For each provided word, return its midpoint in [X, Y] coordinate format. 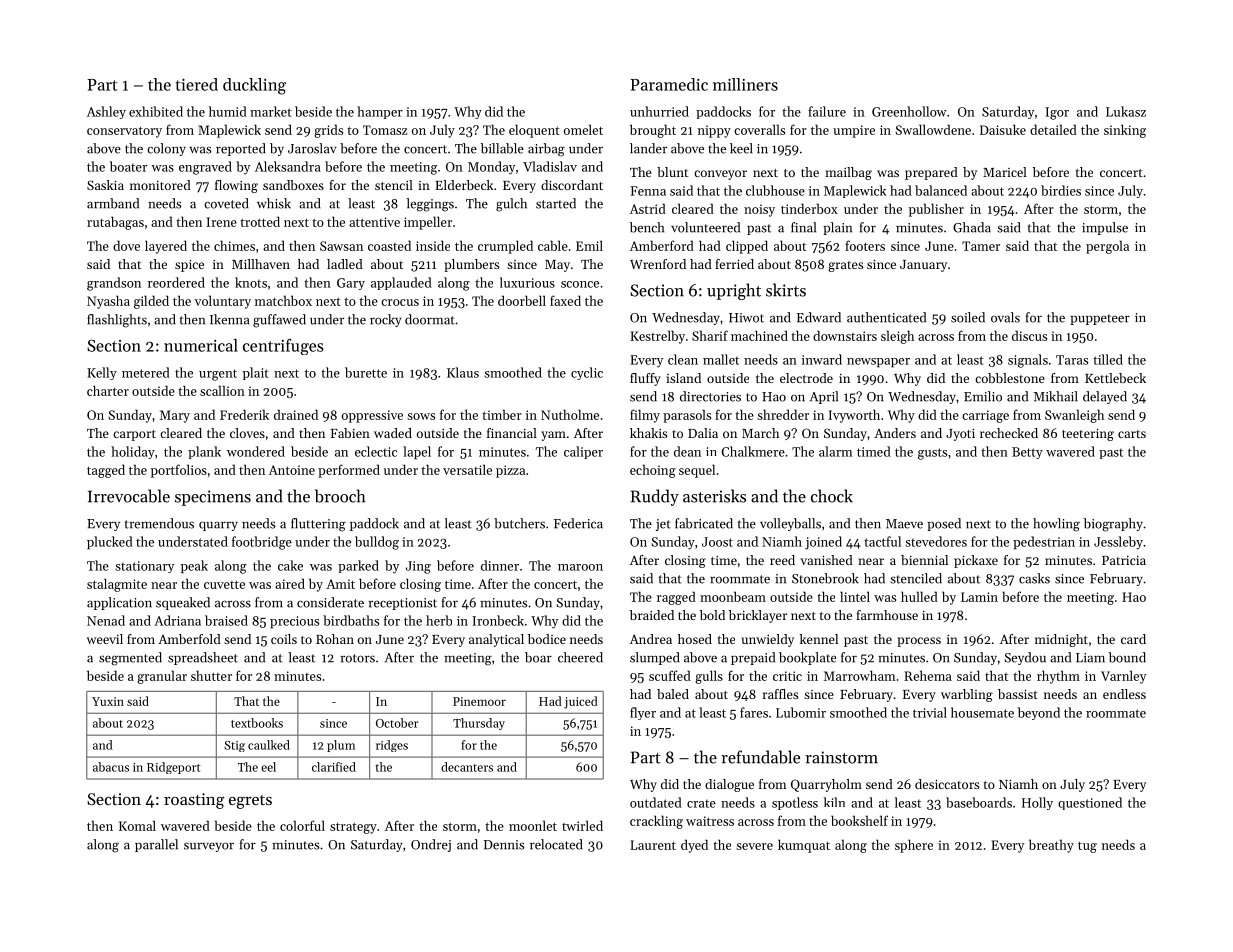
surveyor [209, 847]
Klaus [463, 372]
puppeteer [1100, 319]
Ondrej [431, 845]
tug [1087, 847]
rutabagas [115, 223]
